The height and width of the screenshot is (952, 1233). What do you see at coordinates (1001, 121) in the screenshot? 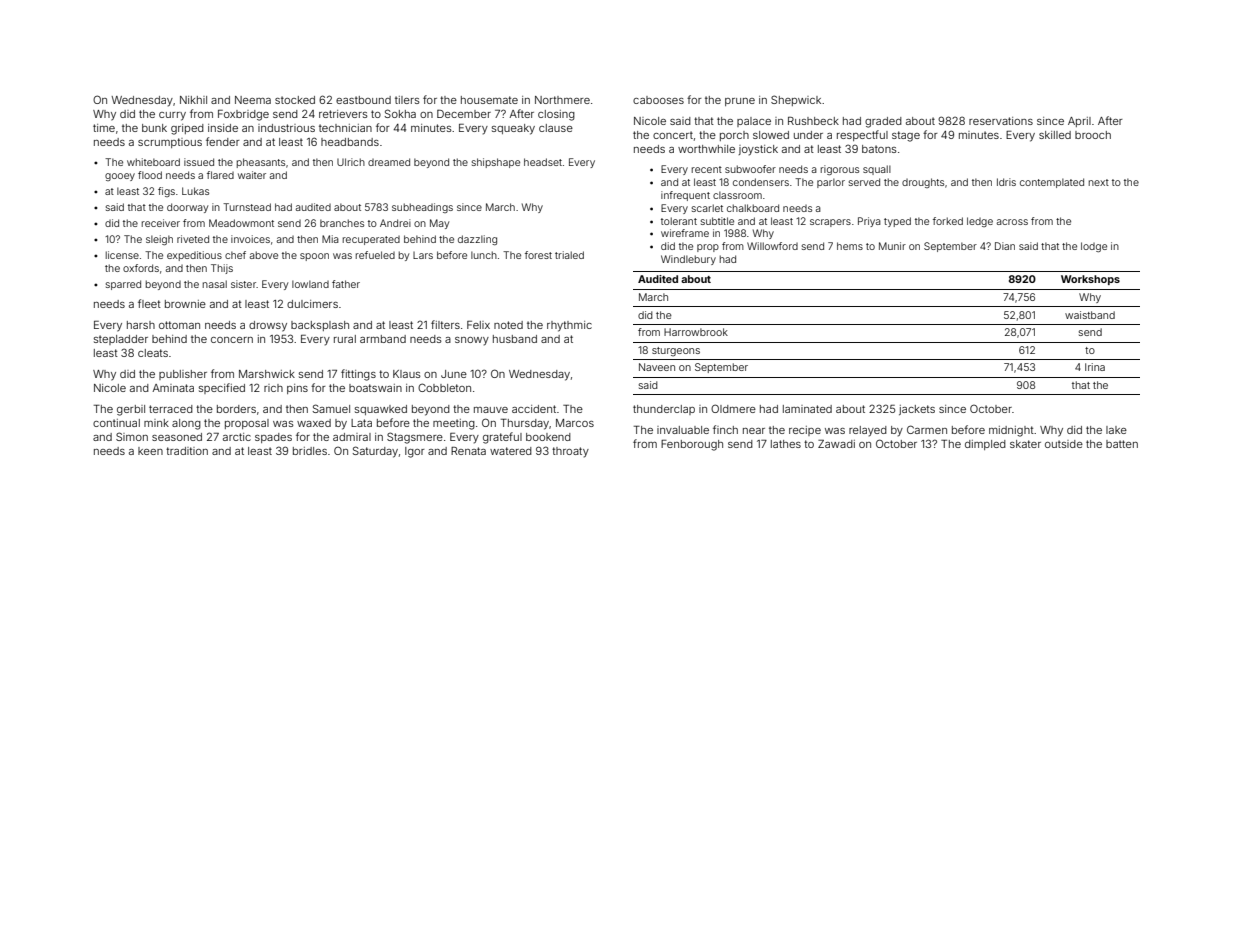
I see `reservations` at bounding box center [1001, 121].
